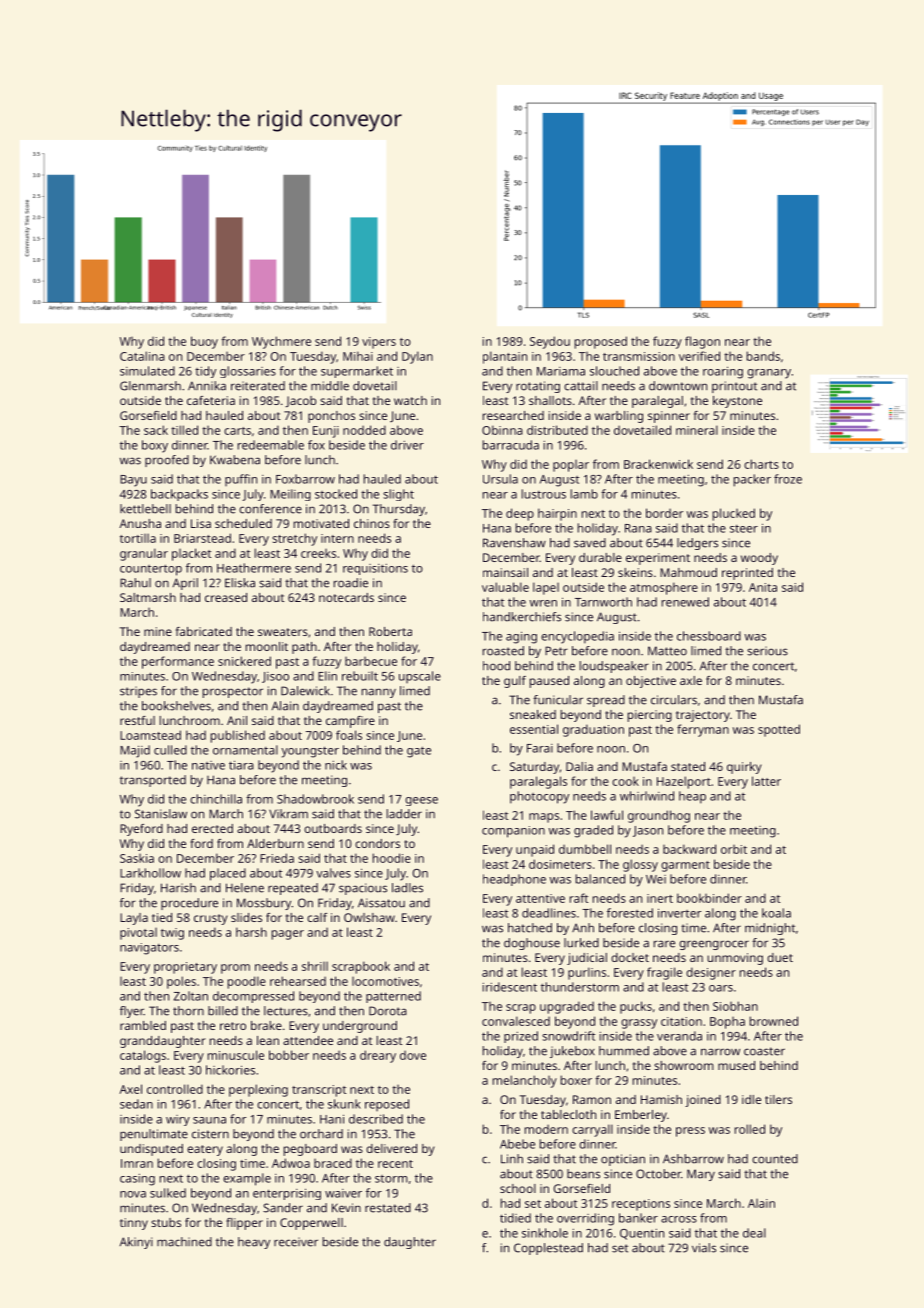 This screenshot has width=924, height=1308. Describe the element at coordinates (514, 543) in the screenshot. I see `Ravenshaw` at that location.
